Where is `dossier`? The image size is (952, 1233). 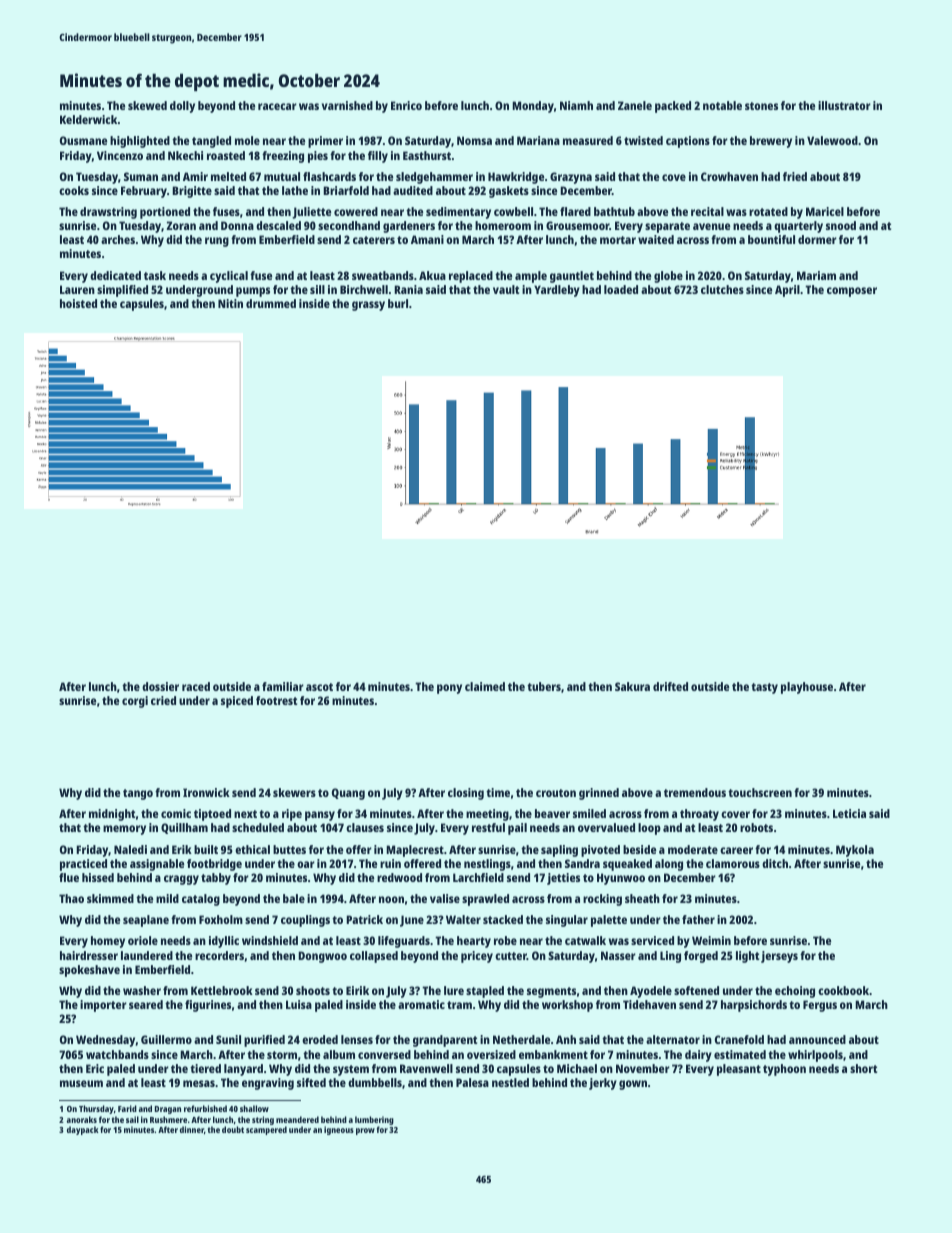 dossier is located at coordinates (160, 686).
